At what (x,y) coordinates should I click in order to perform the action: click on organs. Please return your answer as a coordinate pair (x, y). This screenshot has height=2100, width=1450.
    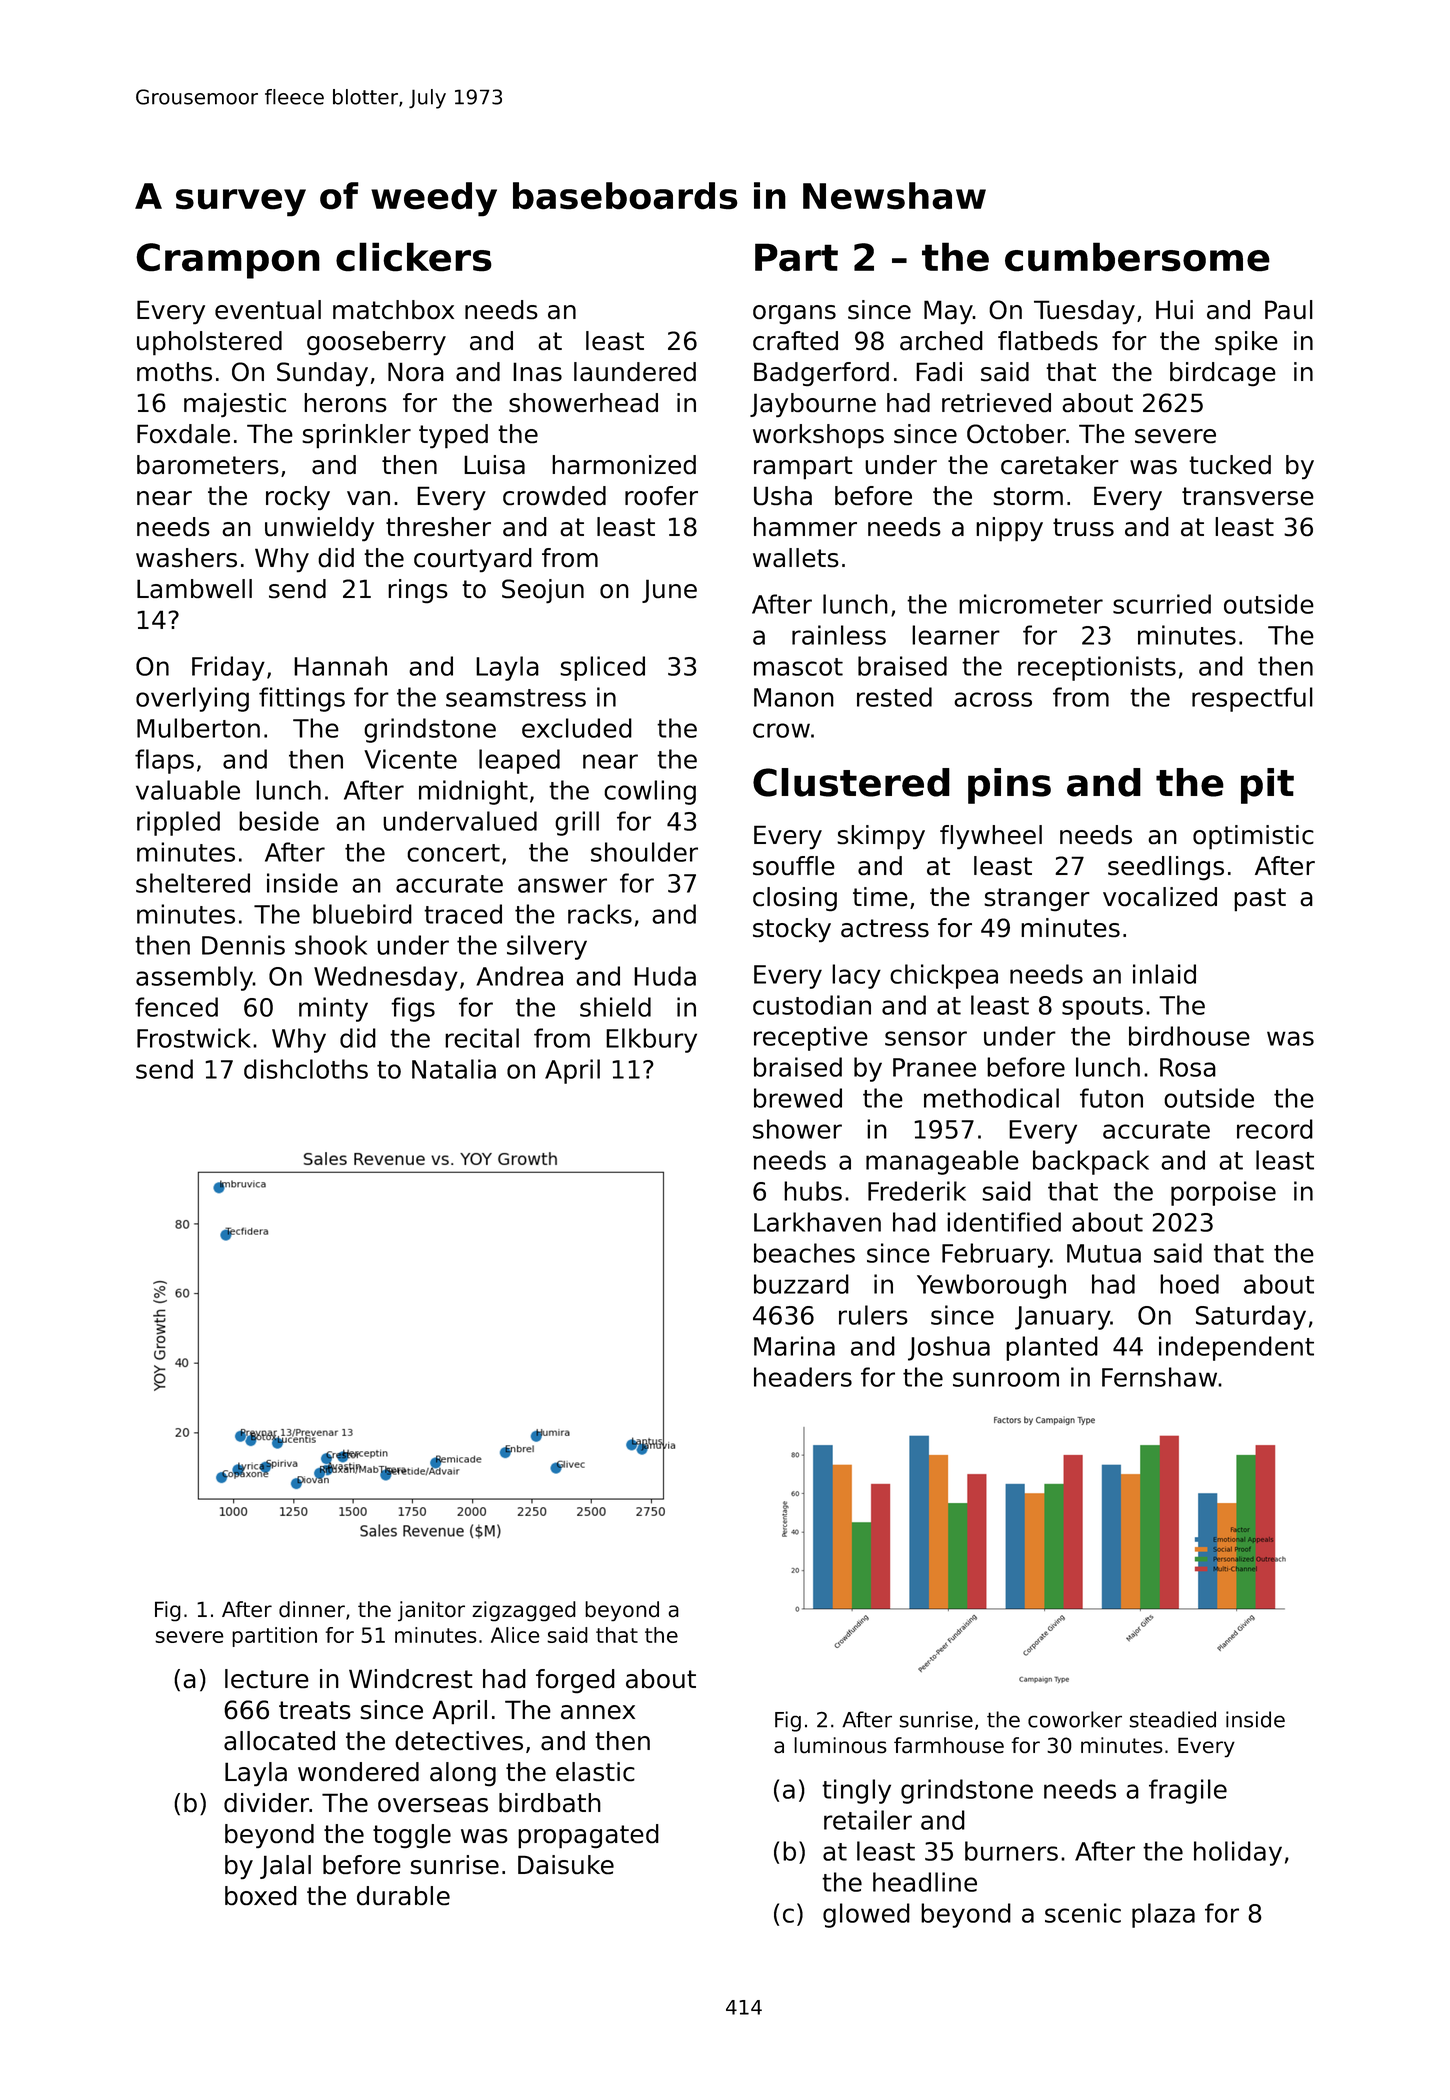
    Looking at the image, I should click on (794, 314).
